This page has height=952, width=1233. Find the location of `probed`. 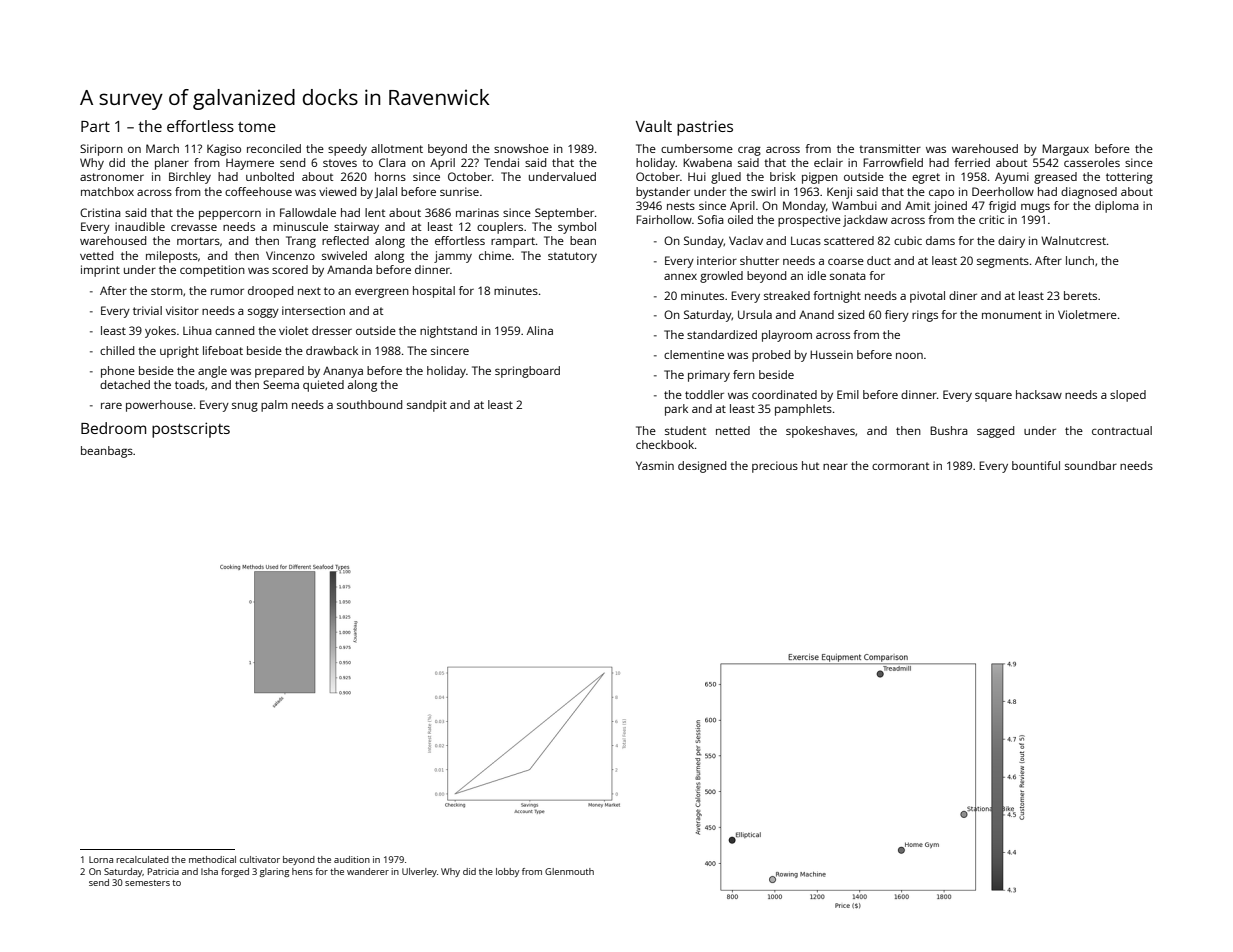

probed is located at coordinates (771, 356).
